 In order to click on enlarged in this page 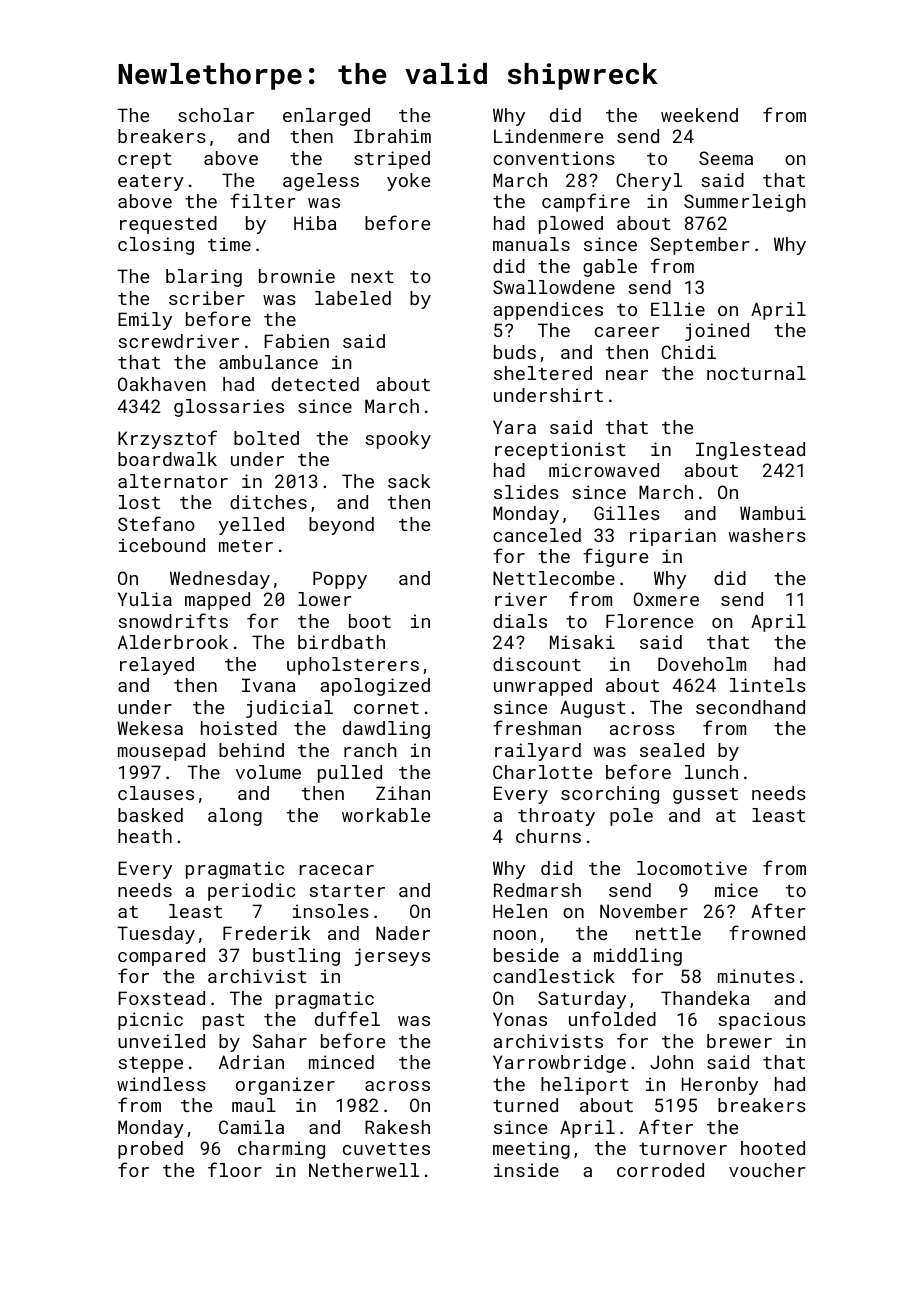, I will do `click(326, 117)`.
